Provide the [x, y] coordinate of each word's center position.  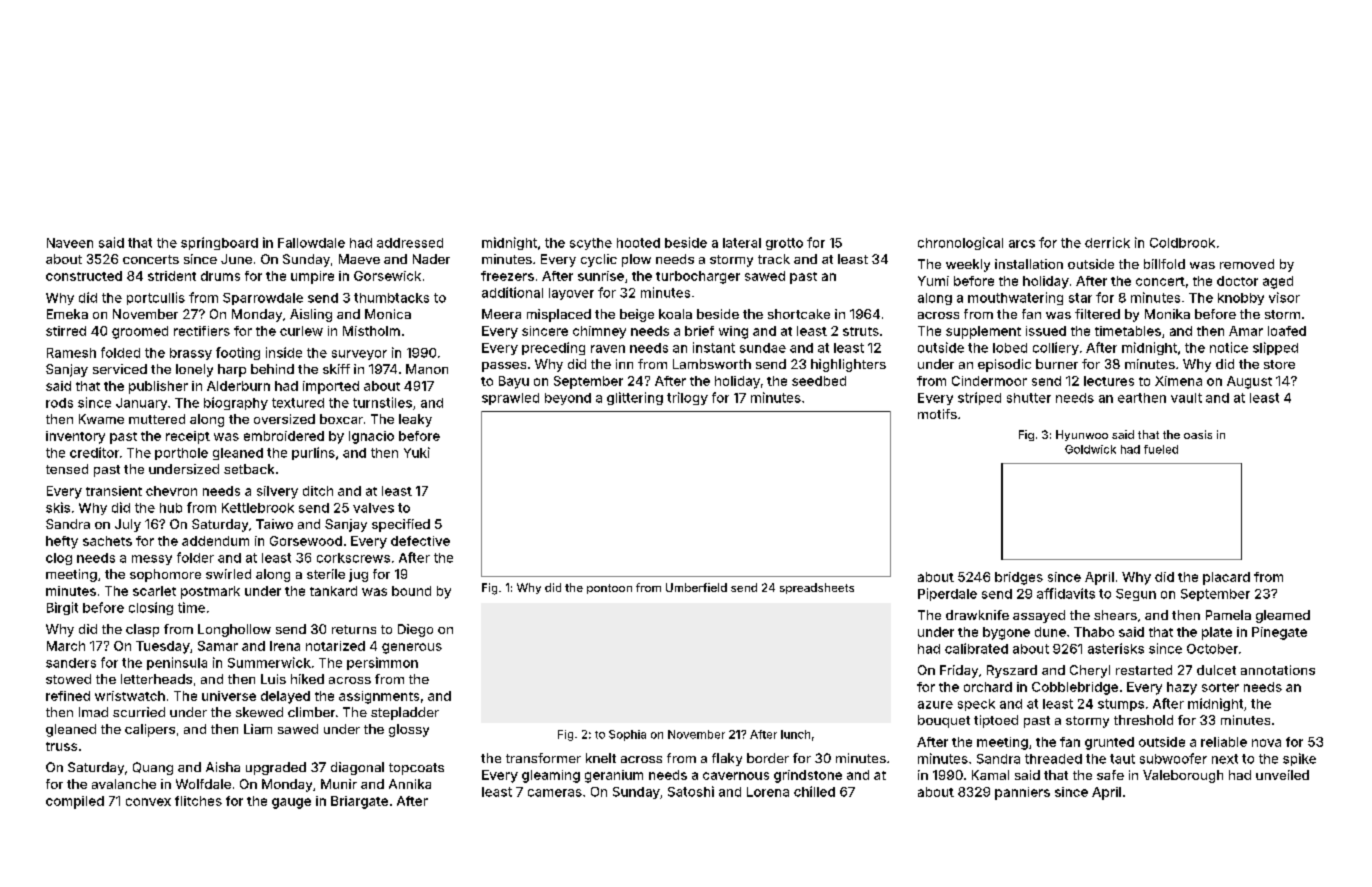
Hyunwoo [1082, 435]
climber [311, 712]
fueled [1161, 449]
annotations [1278, 670]
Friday [959, 671]
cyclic [599, 260]
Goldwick [1090, 449]
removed [1247, 264]
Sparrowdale [263, 299]
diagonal [357, 768]
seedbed [819, 381]
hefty [62, 542]
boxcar [341, 419]
